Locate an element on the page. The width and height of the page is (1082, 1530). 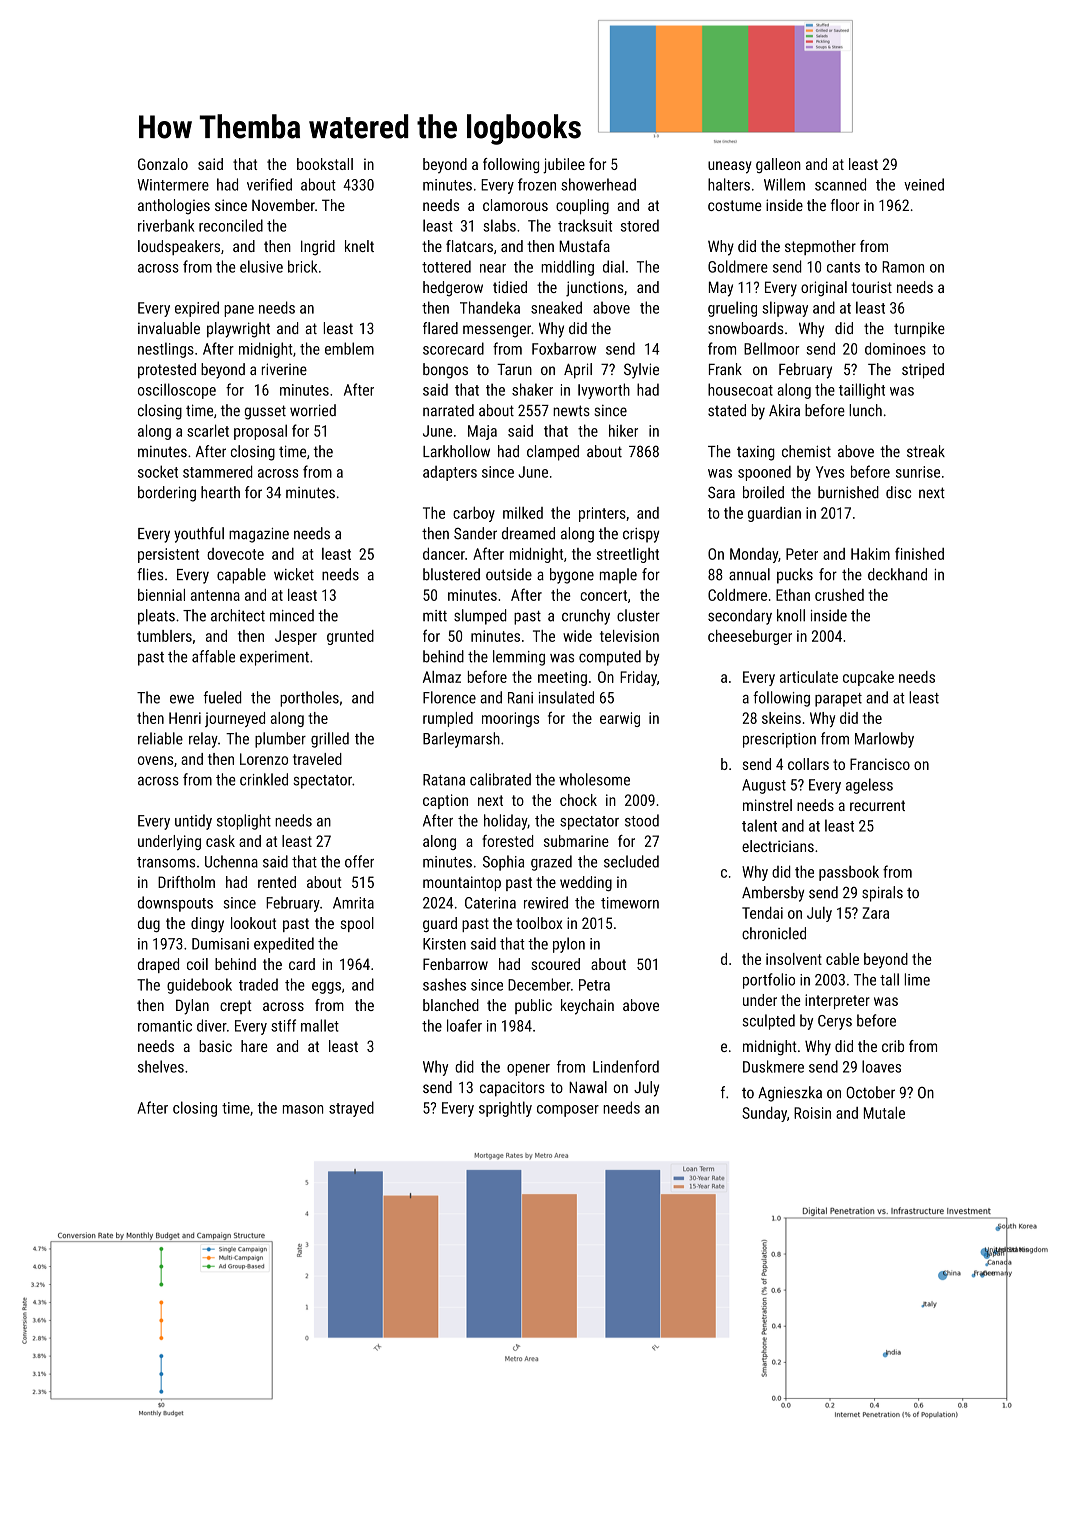
composer is located at coordinates (568, 1111).
